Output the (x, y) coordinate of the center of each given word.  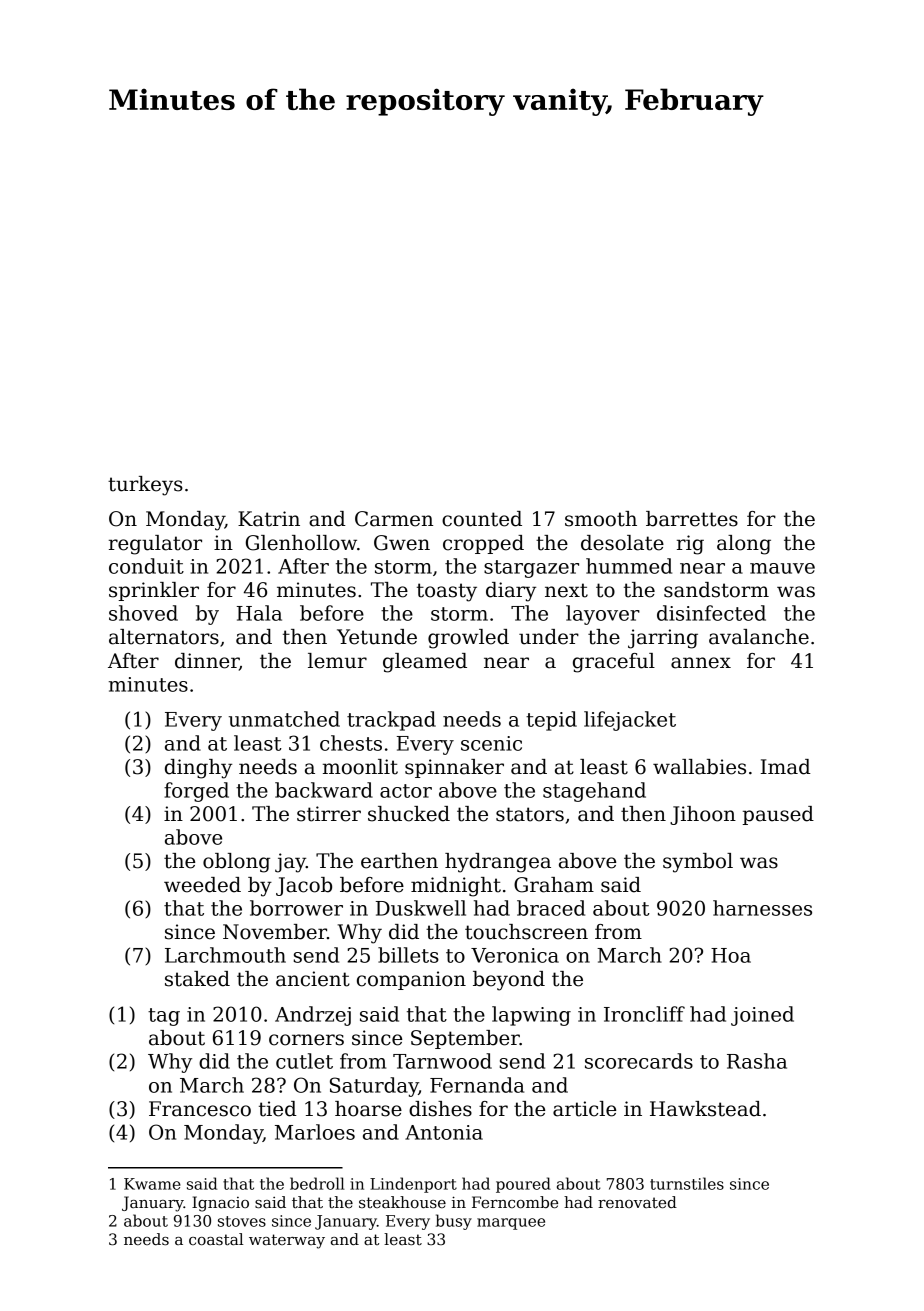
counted (482, 519)
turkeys (145, 486)
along (744, 545)
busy (454, 1222)
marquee (511, 1224)
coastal (216, 1239)
